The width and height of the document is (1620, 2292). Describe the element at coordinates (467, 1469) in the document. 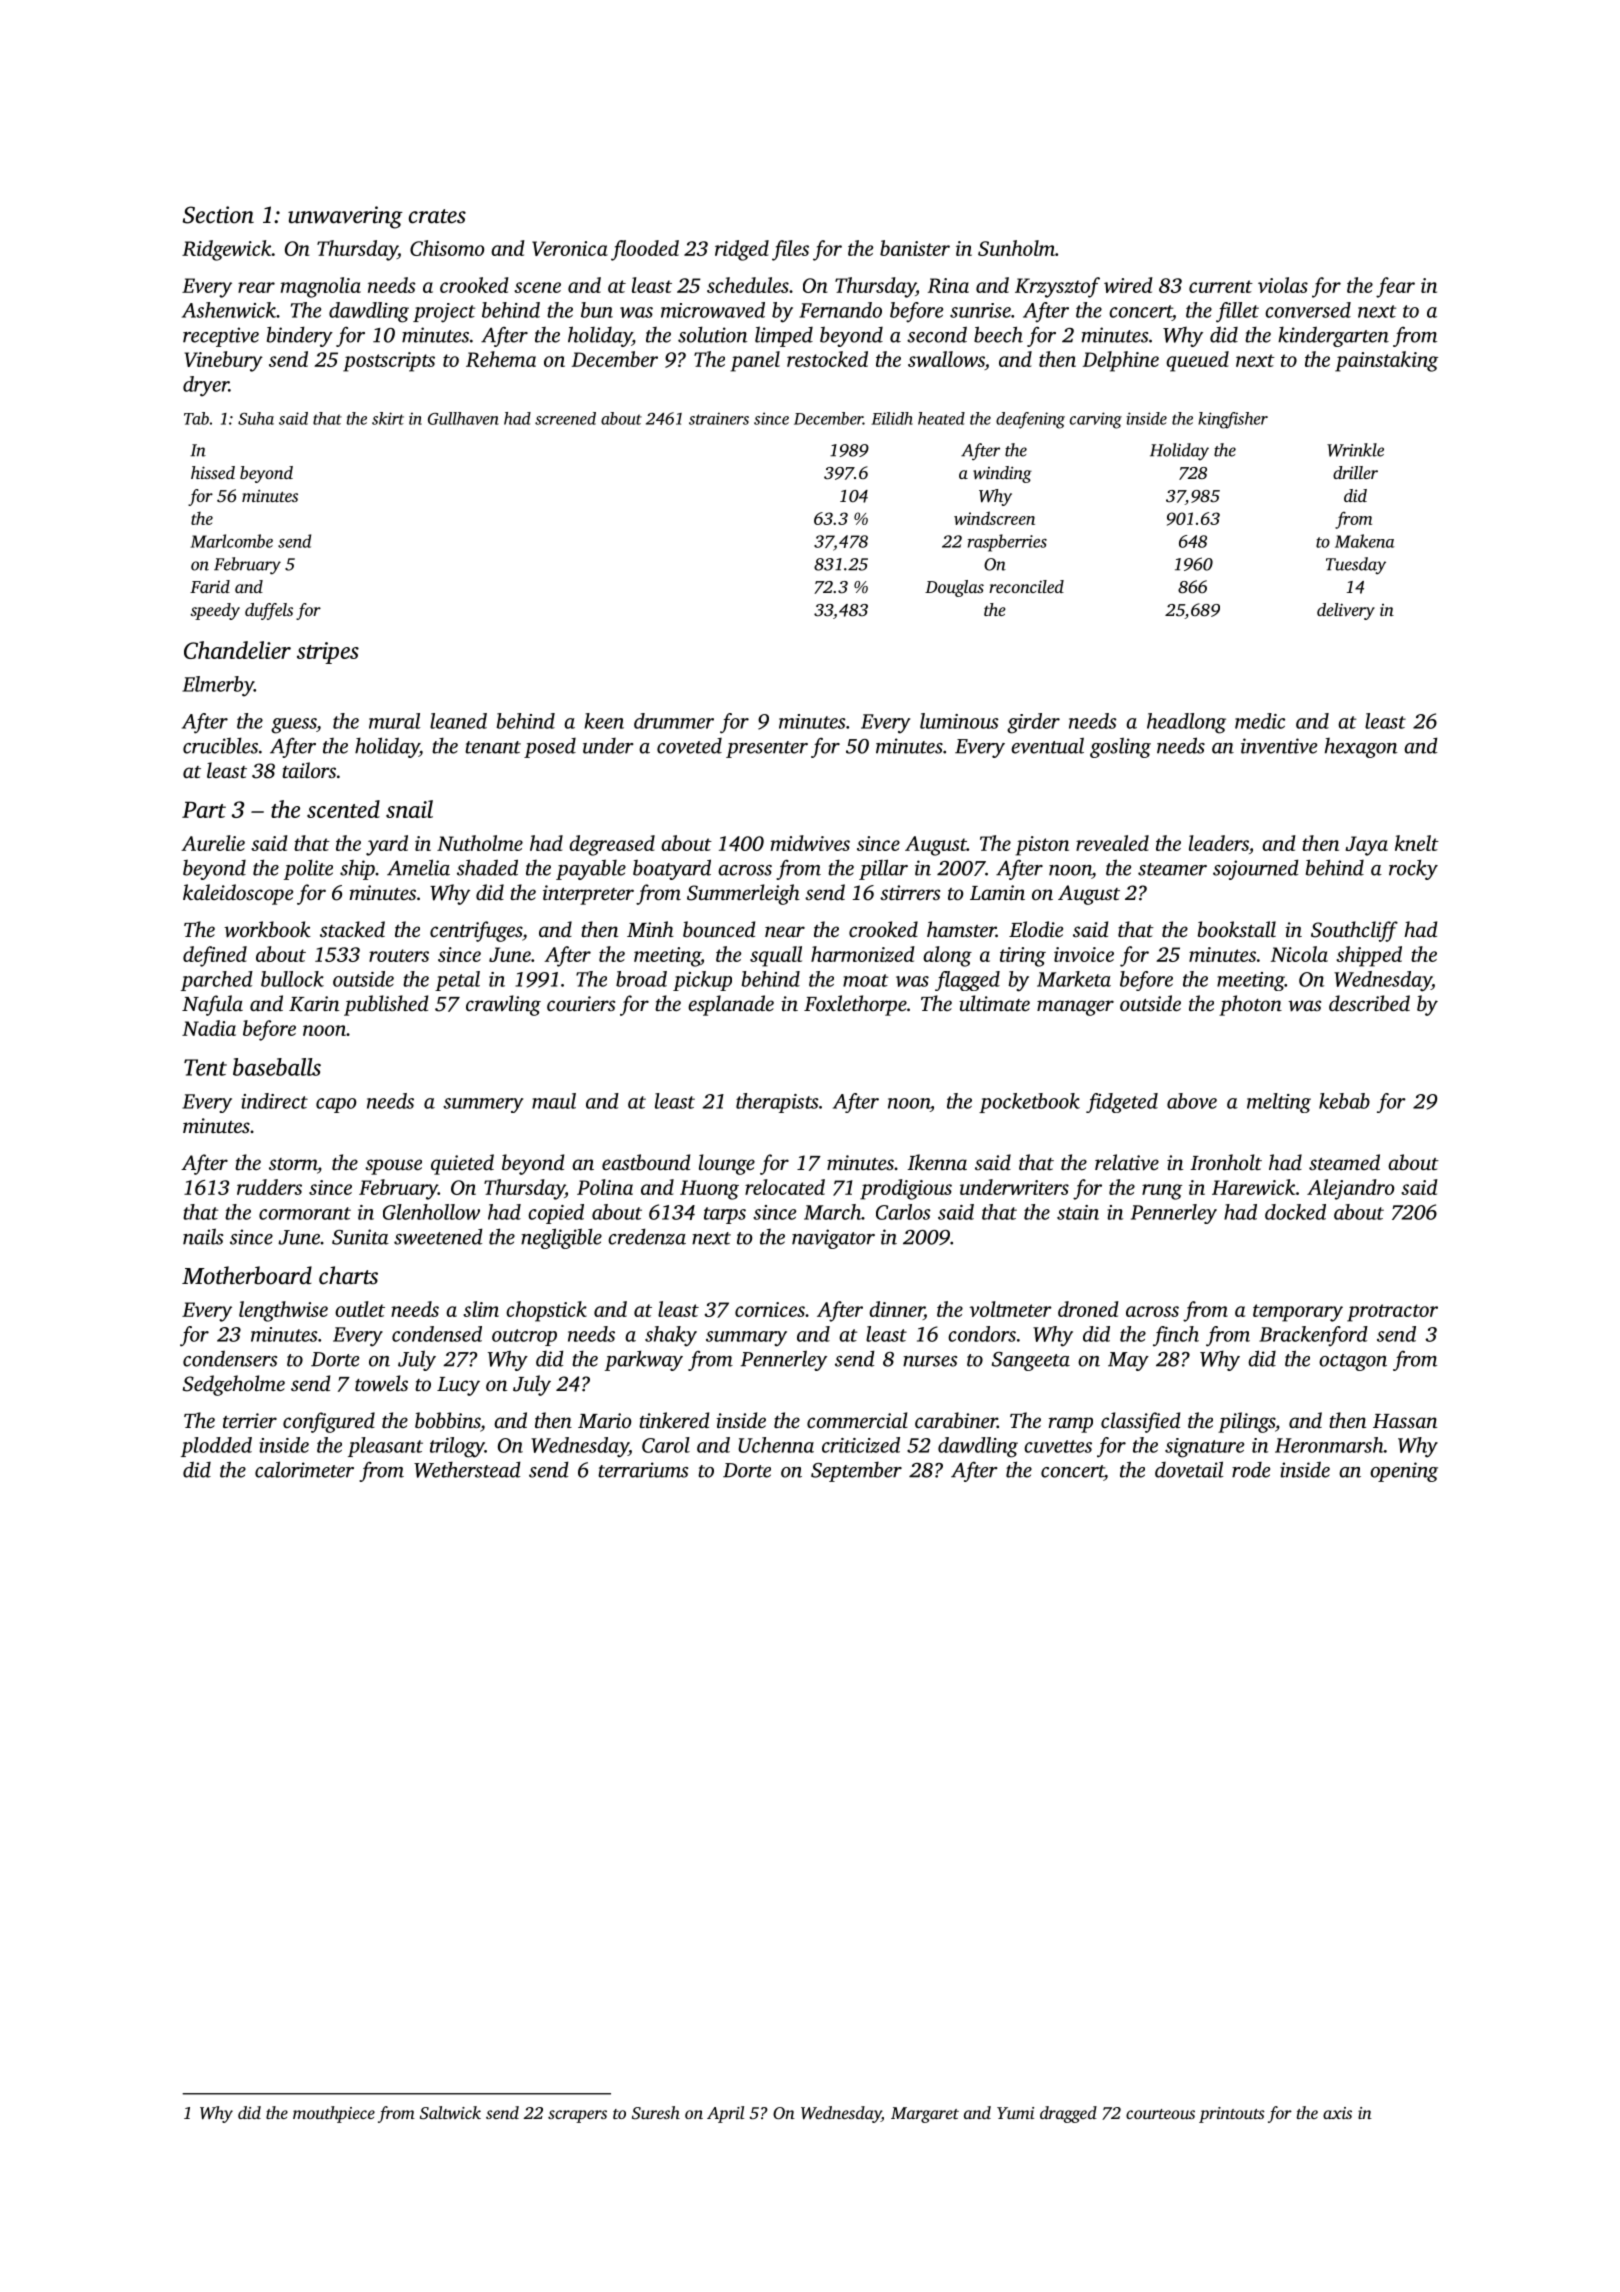

I see `Wetherstead` at that location.
